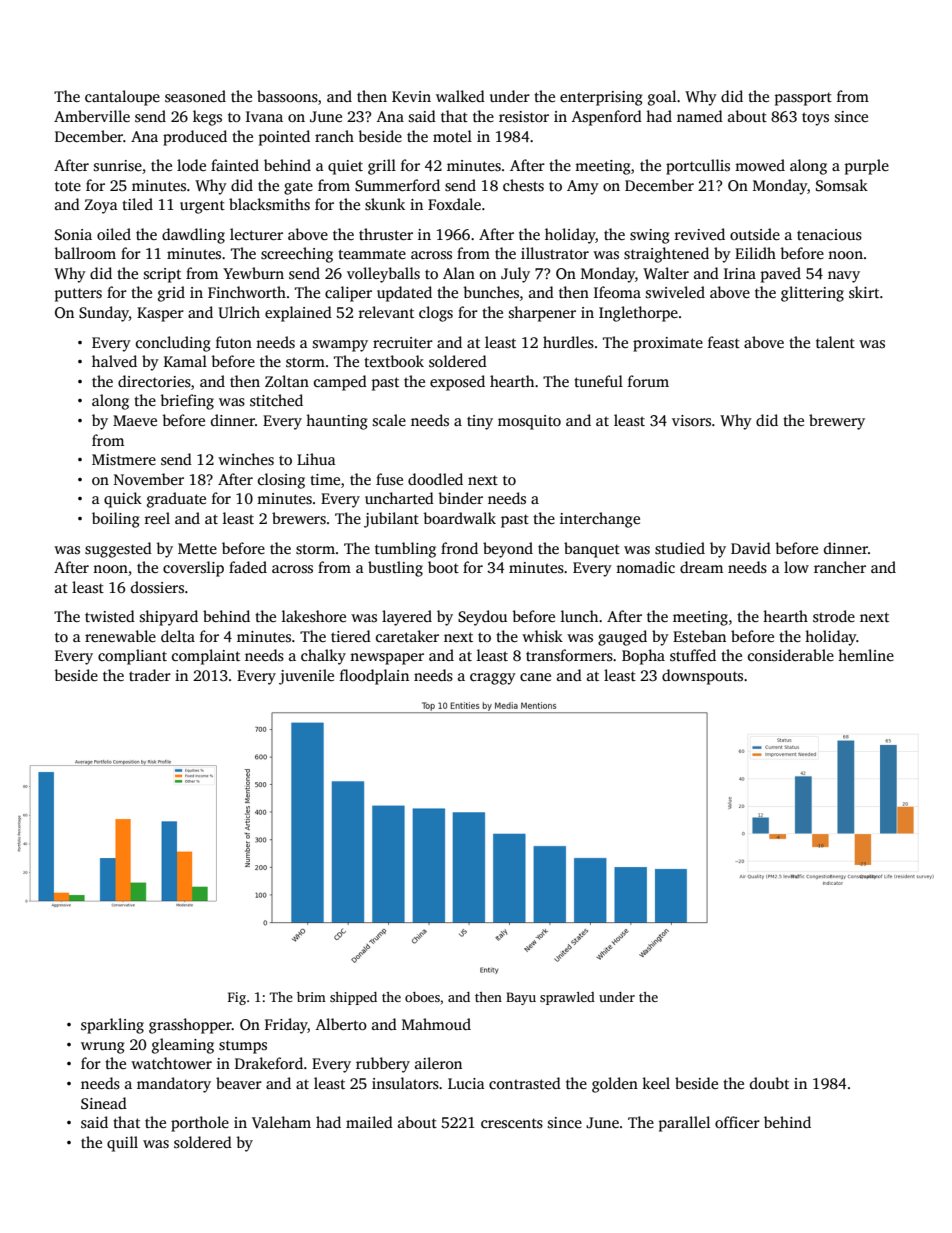 This screenshot has width=952, height=1233. What do you see at coordinates (452, 136) in the screenshot?
I see `motel` at bounding box center [452, 136].
